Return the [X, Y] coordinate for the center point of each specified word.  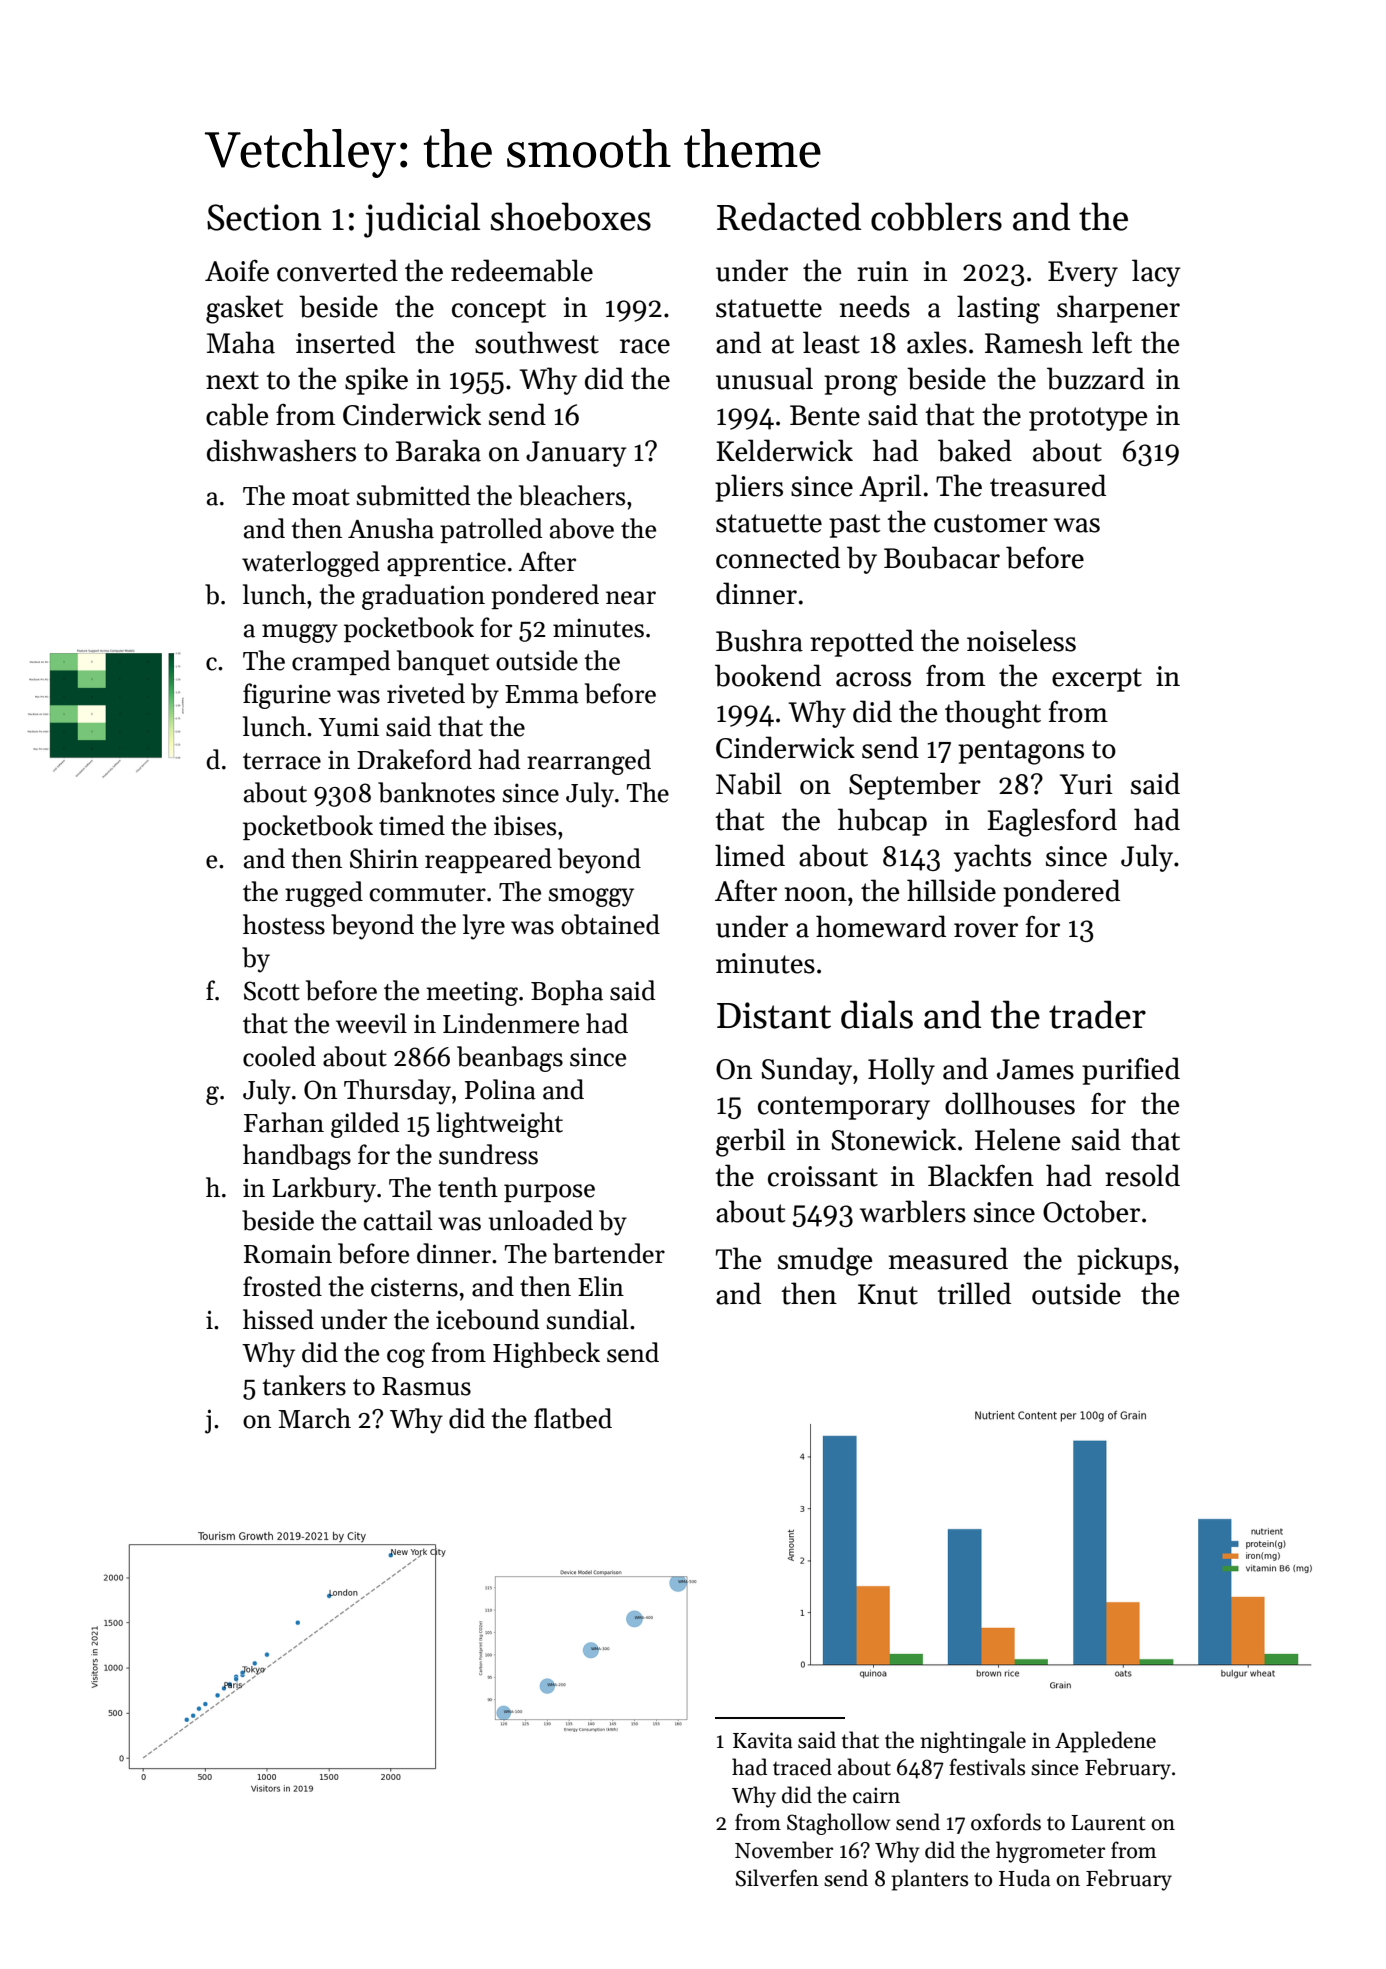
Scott [272, 991]
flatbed [573, 1418]
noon [815, 894]
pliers [749, 488]
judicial [422, 220]
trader [1097, 1014]
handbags [297, 1157]
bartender [609, 1253]
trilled [974, 1293]
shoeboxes [571, 216]
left [1112, 342]
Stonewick [894, 1139]
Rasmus [426, 1386]
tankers [304, 1385]
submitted [414, 495]
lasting [998, 309]
